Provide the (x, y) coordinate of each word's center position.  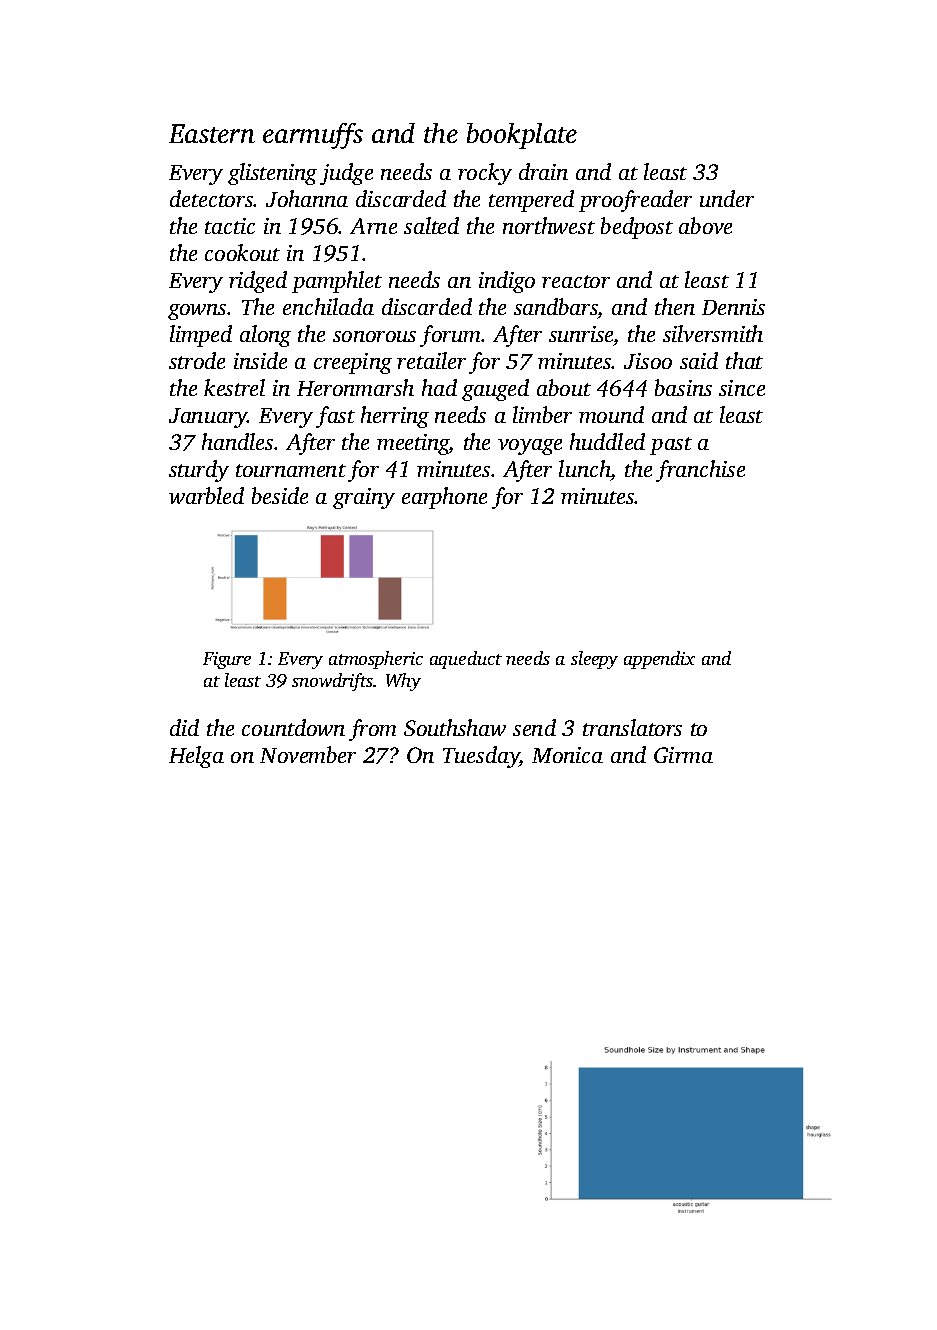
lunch (585, 470)
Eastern (212, 133)
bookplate (522, 136)
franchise (700, 471)
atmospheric (376, 660)
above (705, 225)
